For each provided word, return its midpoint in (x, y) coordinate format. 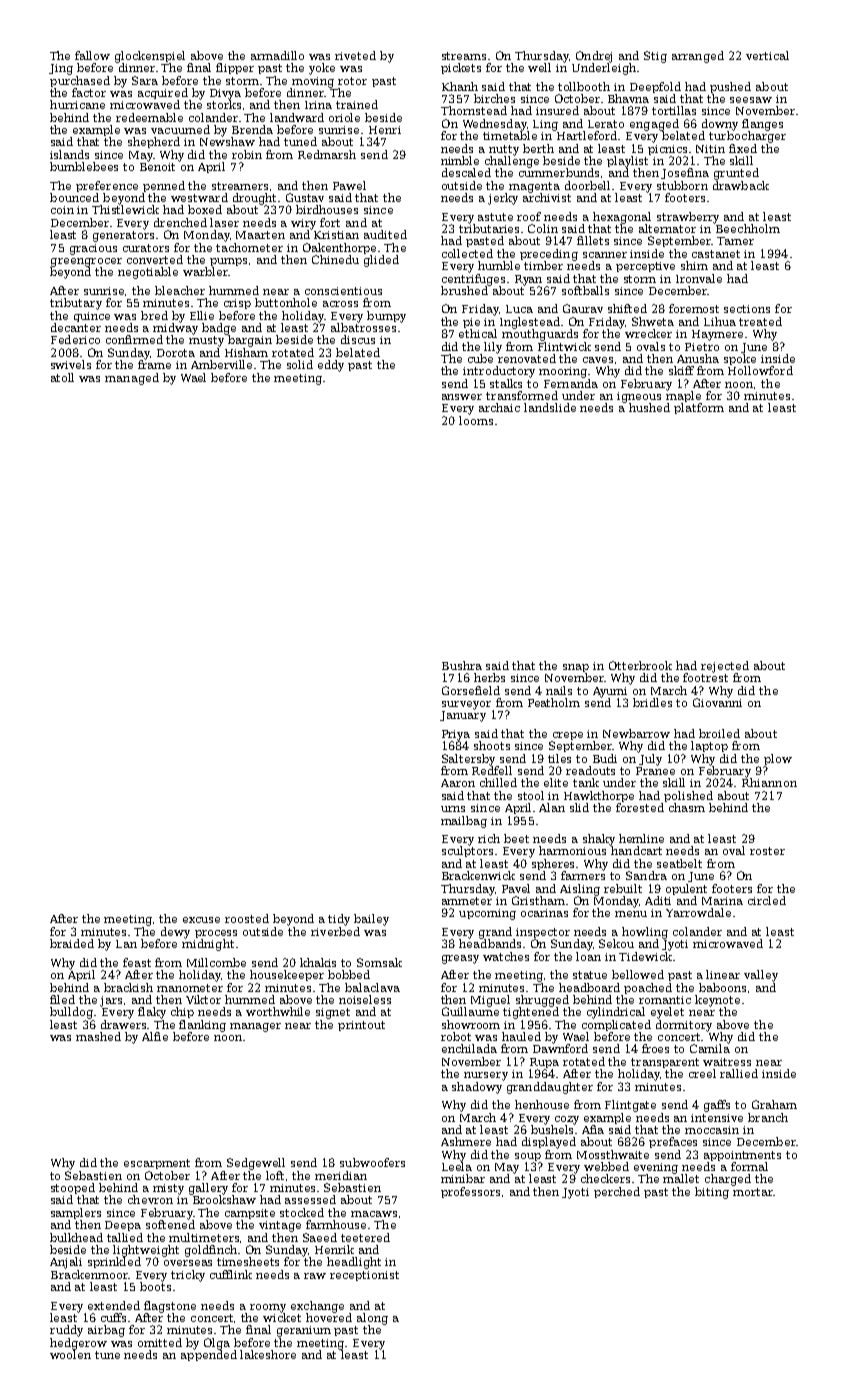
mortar (753, 1192)
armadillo (277, 55)
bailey (371, 920)
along (372, 1319)
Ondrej (594, 57)
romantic (665, 1000)
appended (209, 1355)
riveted (355, 55)
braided (72, 943)
